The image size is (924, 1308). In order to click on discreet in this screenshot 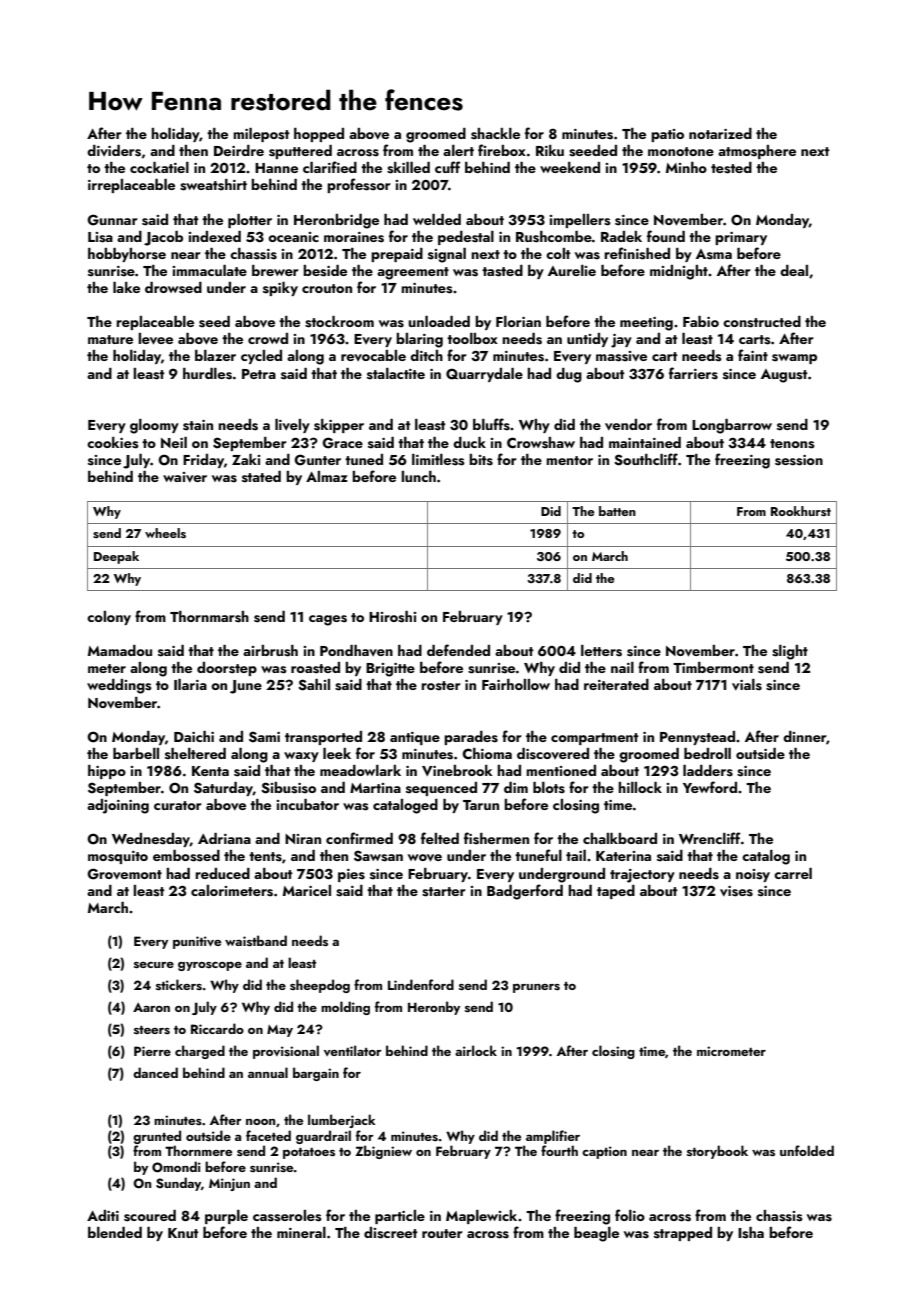, I will do `click(391, 1233)`.
